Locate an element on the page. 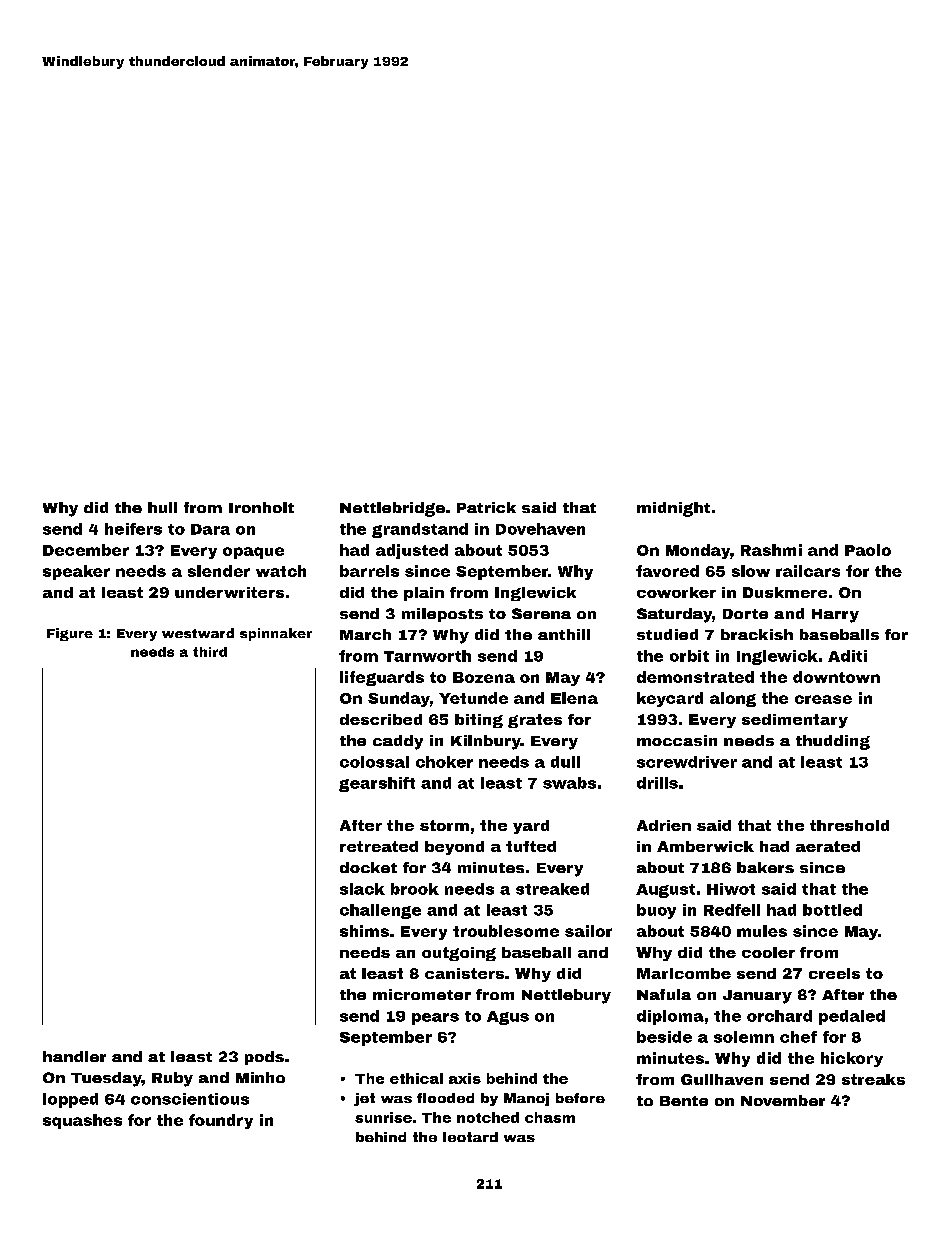 This document has height=1233, width=952. Tuesday is located at coordinates (106, 1079).
